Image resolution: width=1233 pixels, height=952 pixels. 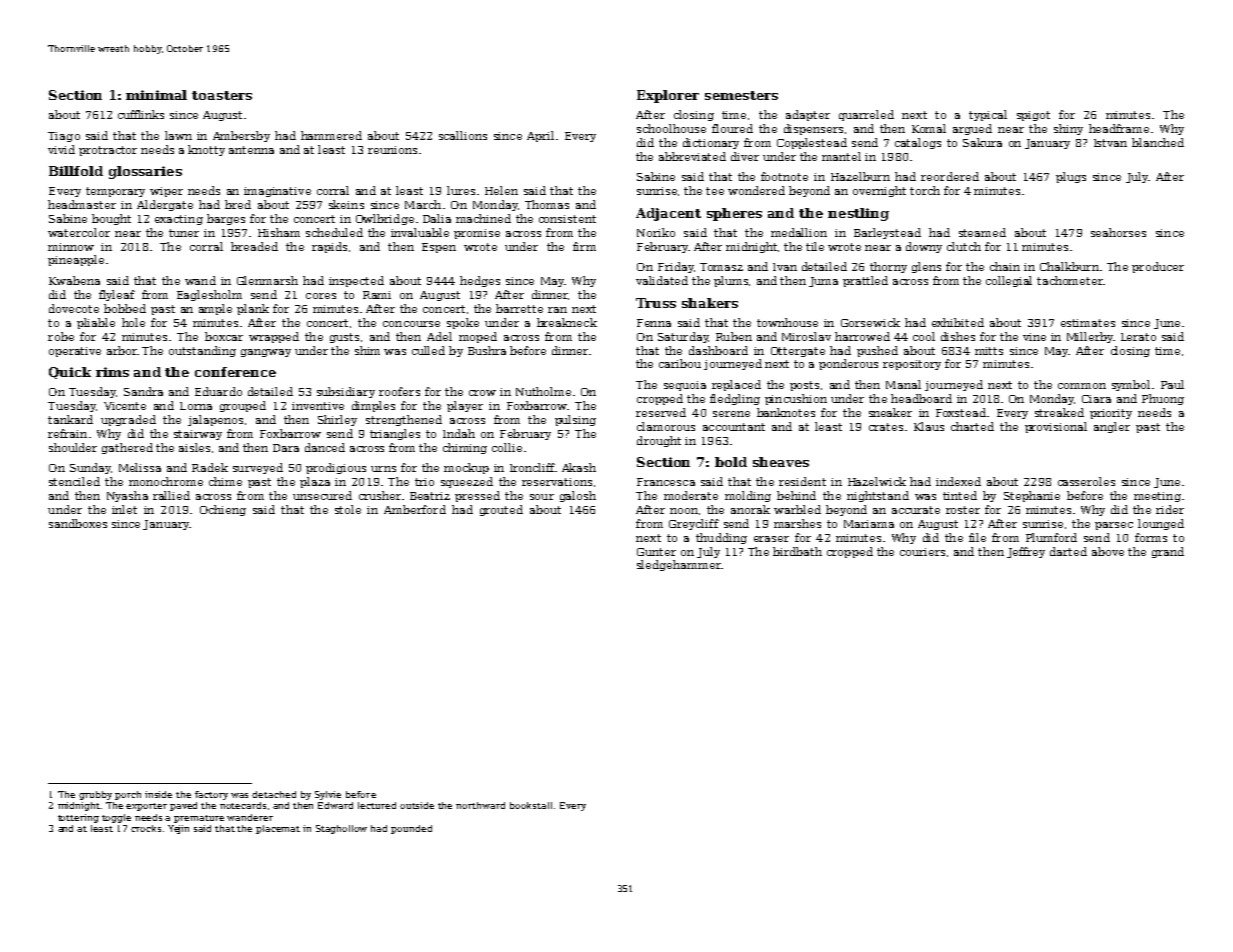 I want to click on sledgehammer, so click(x=679, y=565).
